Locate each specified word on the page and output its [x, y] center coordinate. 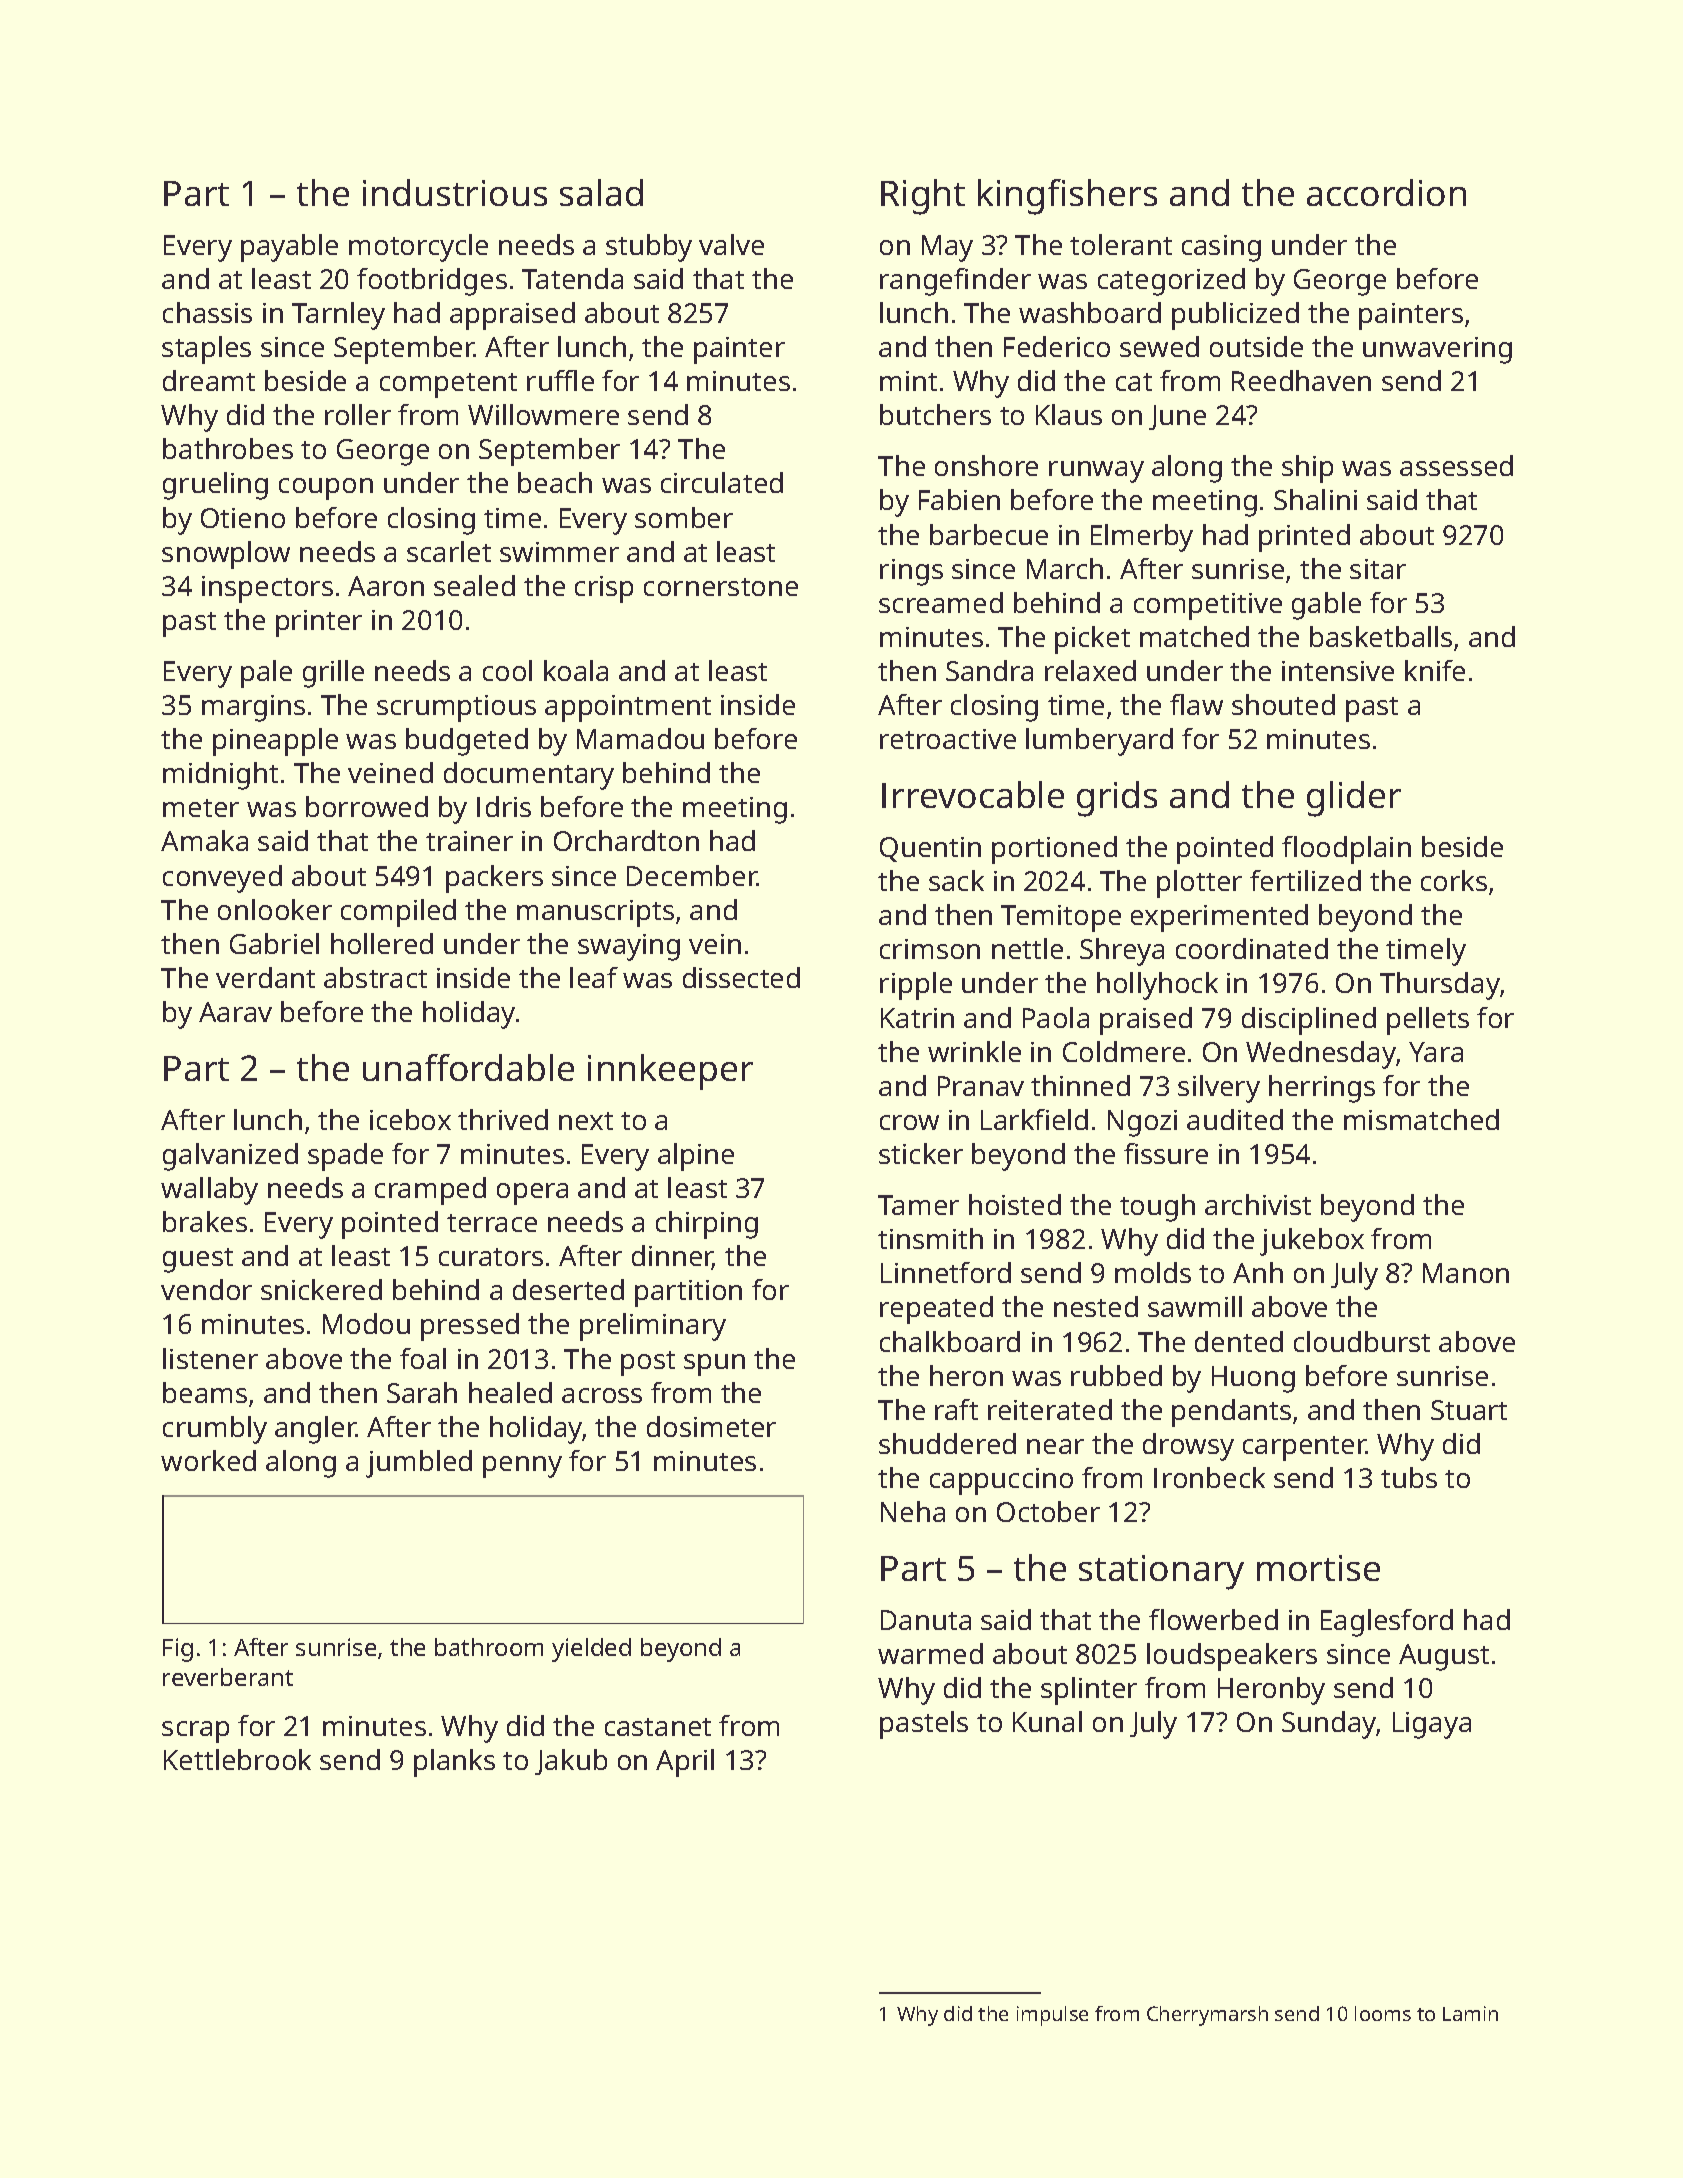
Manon [1466, 1273]
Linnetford [946, 1272]
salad [601, 192]
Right [923, 197]
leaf [594, 977]
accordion [1386, 192]
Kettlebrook [237, 1759]
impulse [1052, 2016]
